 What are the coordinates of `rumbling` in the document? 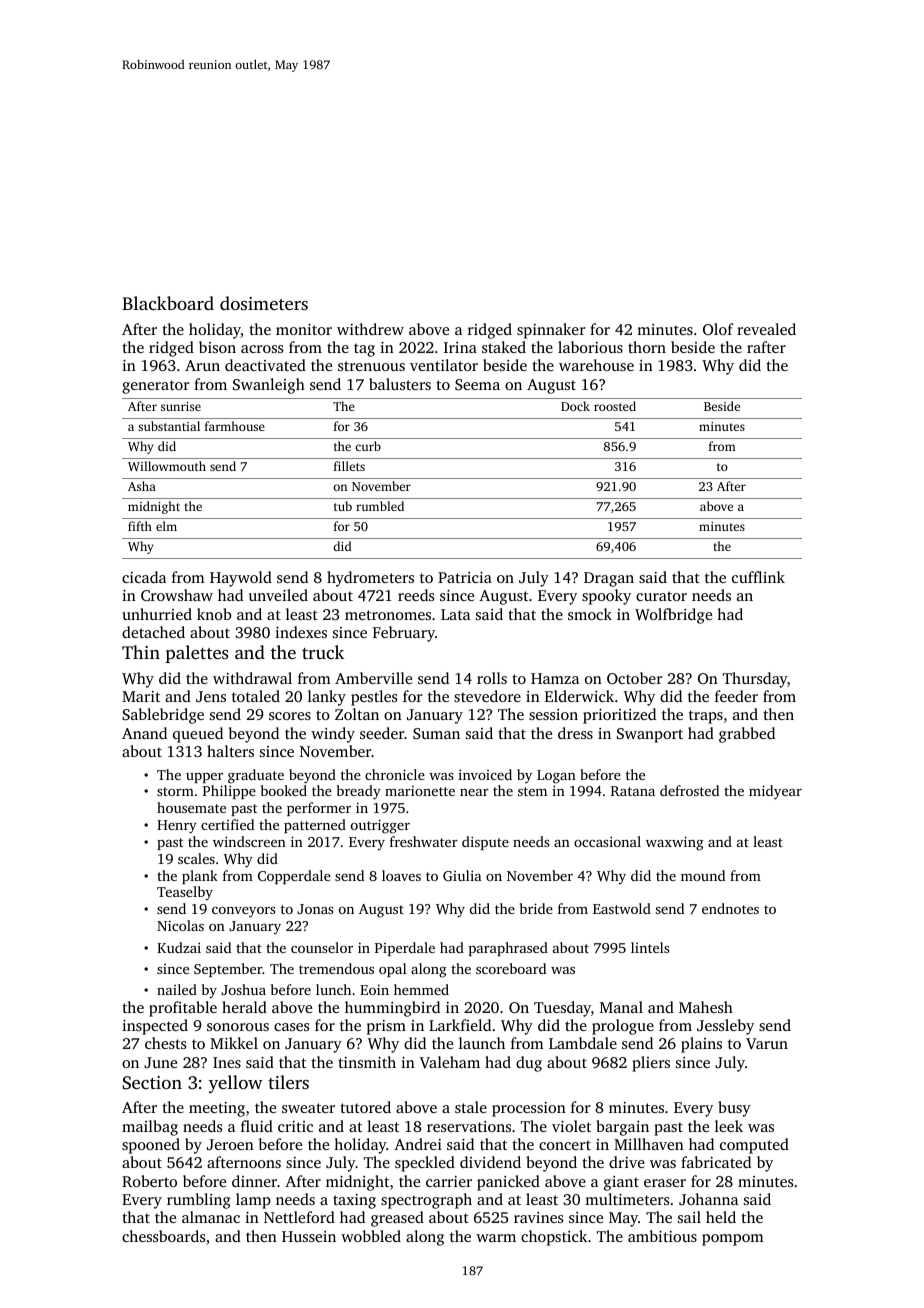 It's located at (198, 1201).
